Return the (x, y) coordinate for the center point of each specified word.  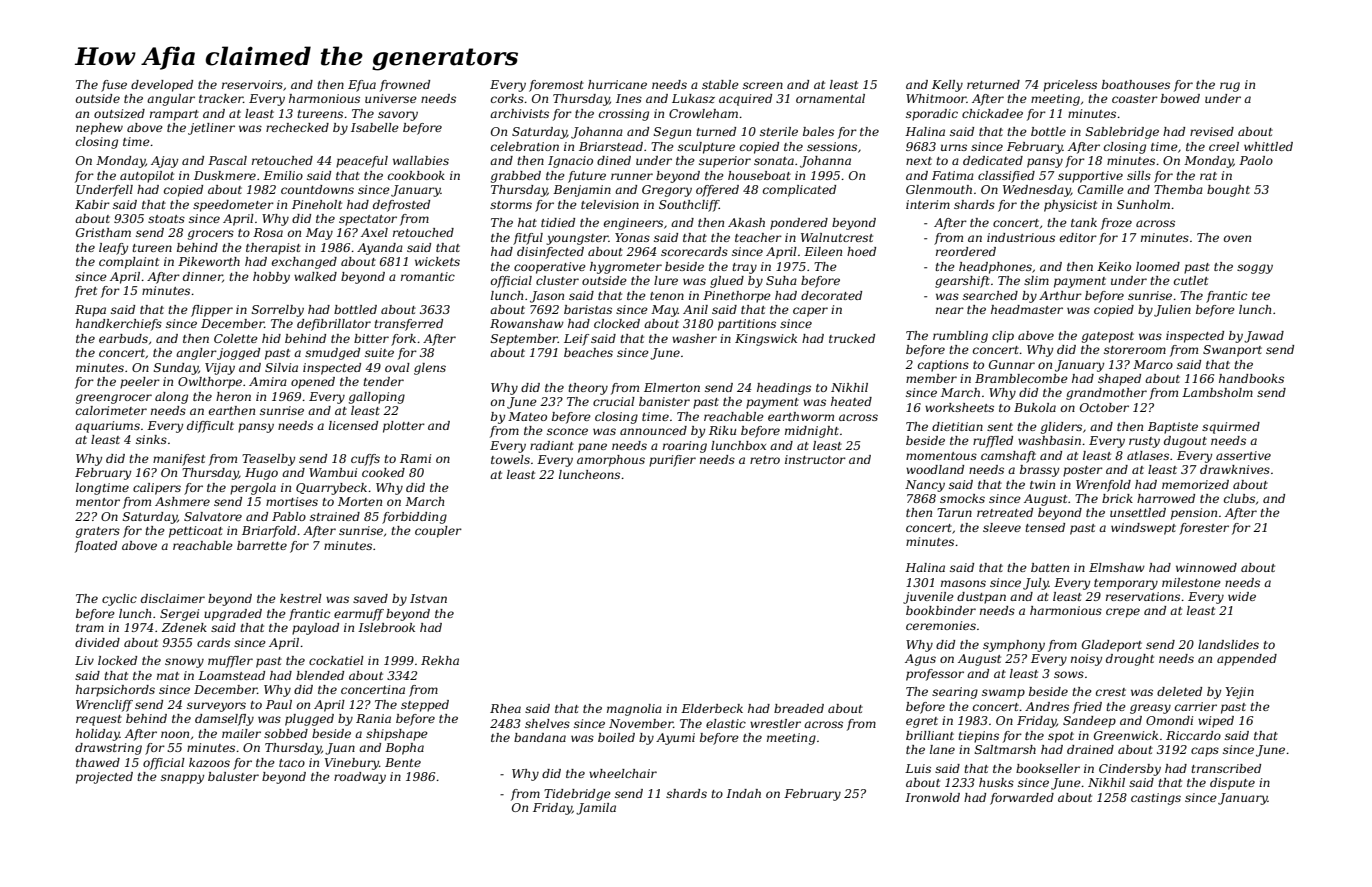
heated (851, 401)
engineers (633, 224)
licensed (353, 425)
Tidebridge (577, 795)
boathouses (1136, 84)
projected (104, 778)
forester (1204, 529)
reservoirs (252, 84)
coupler (438, 532)
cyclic (119, 600)
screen (763, 85)
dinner (203, 277)
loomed (1158, 266)
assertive (1243, 455)
